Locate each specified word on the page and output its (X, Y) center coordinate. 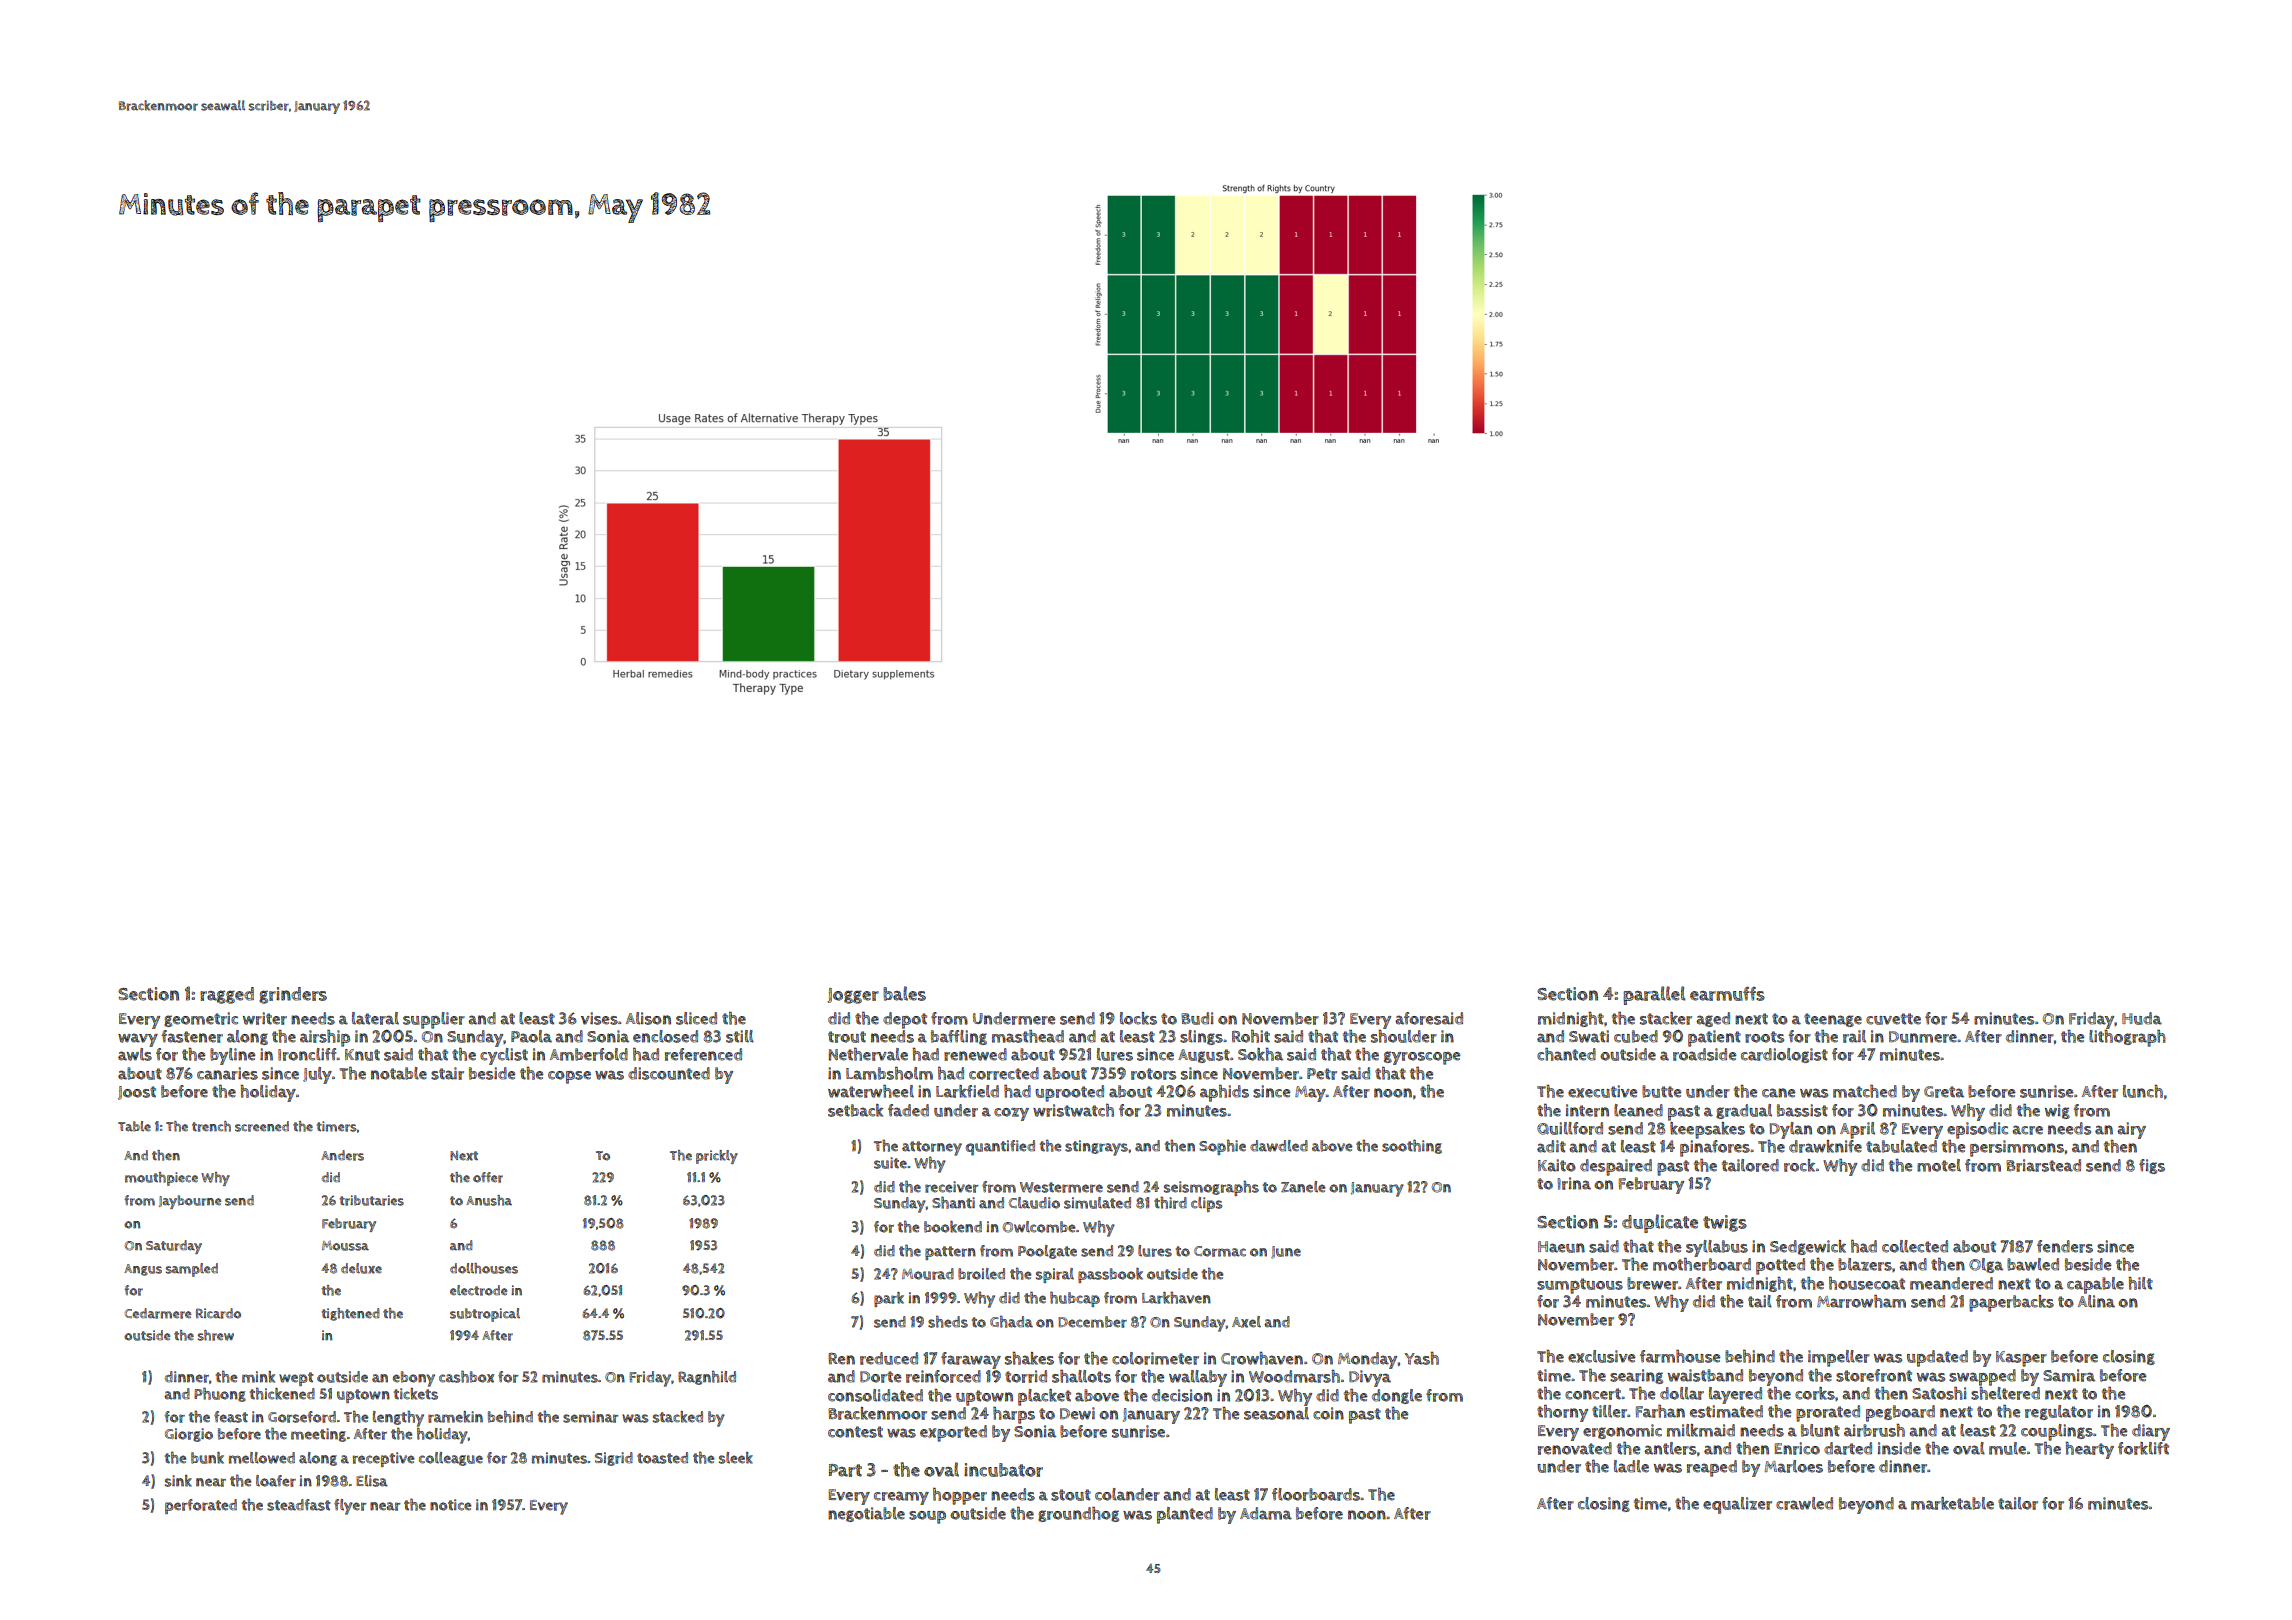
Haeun (1561, 1247)
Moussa (345, 1246)
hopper (960, 1496)
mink (258, 1377)
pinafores (1715, 1148)
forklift (2143, 1448)
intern (1587, 1110)
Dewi (1077, 1413)
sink (178, 1481)
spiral (1055, 1275)
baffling (959, 1037)
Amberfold (589, 1054)
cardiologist (1784, 1055)
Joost (137, 1093)
